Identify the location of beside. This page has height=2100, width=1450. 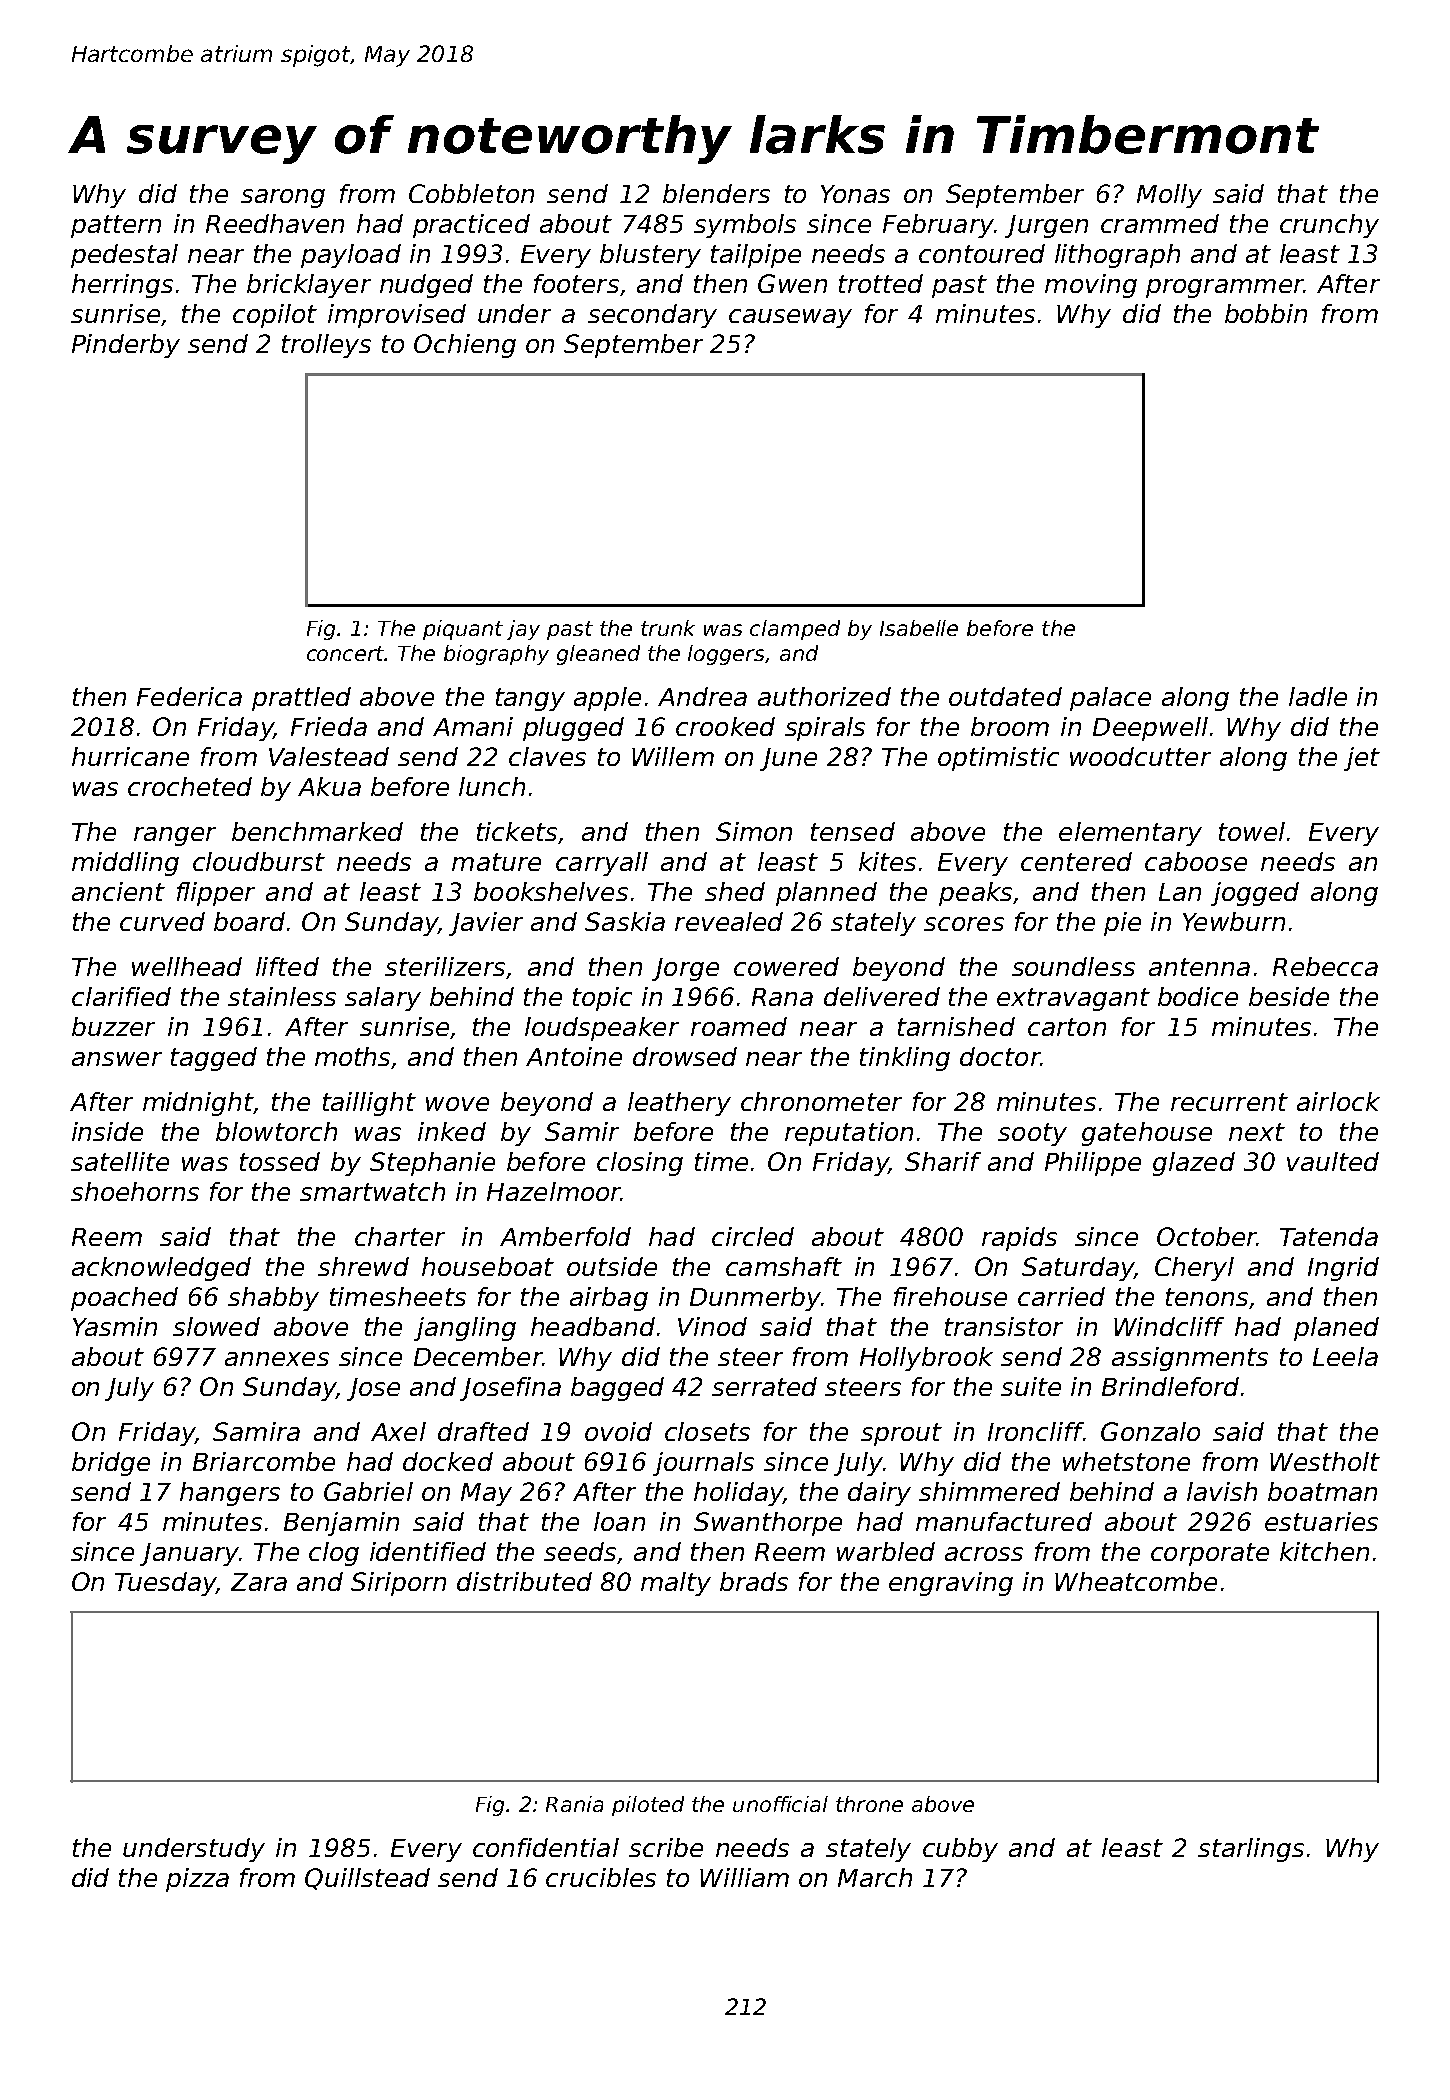
(1289, 996).
